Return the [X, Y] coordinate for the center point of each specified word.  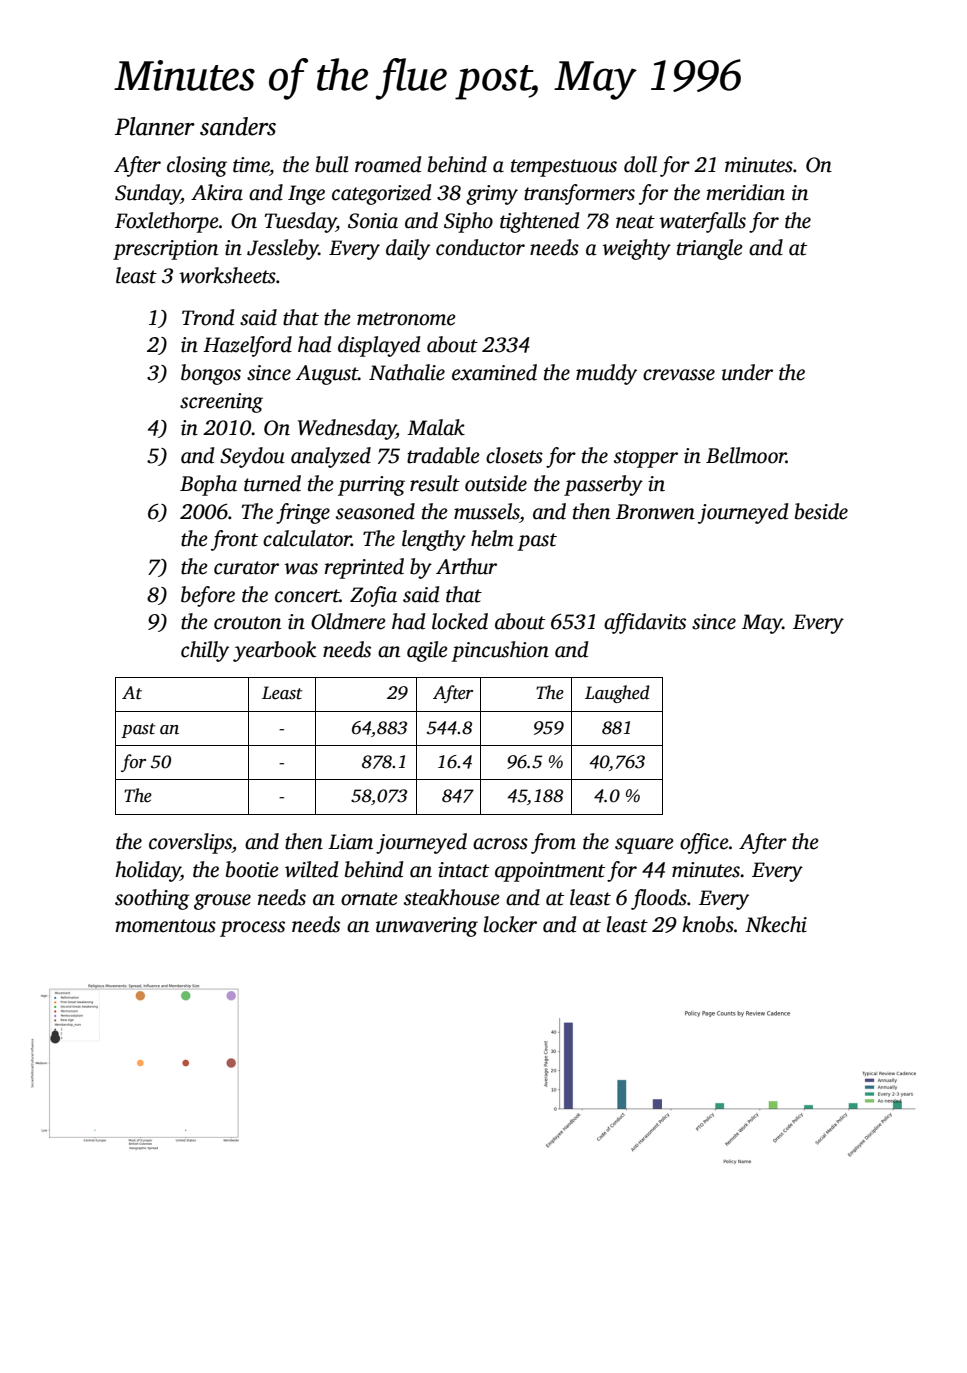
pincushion [500, 651]
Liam [350, 842]
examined [494, 372]
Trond [208, 317]
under [747, 372]
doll [640, 164]
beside [821, 511]
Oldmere [348, 621]
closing [197, 166]
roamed [388, 164]
